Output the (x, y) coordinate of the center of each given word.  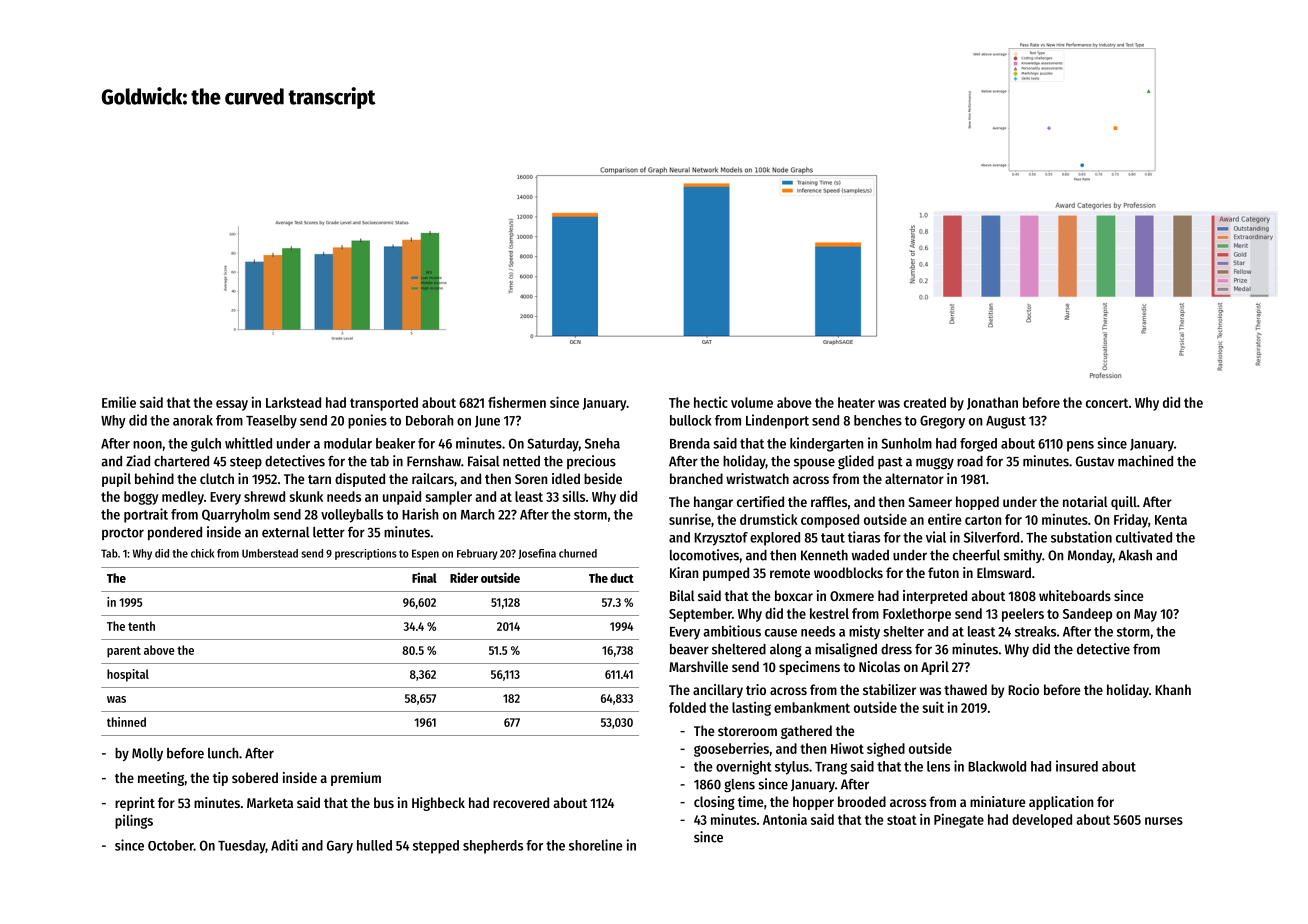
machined (1145, 461)
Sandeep (1087, 615)
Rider (464, 577)
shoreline (596, 845)
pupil (116, 480)
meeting (161, 779)
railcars (433, 478)
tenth (141, 626)
